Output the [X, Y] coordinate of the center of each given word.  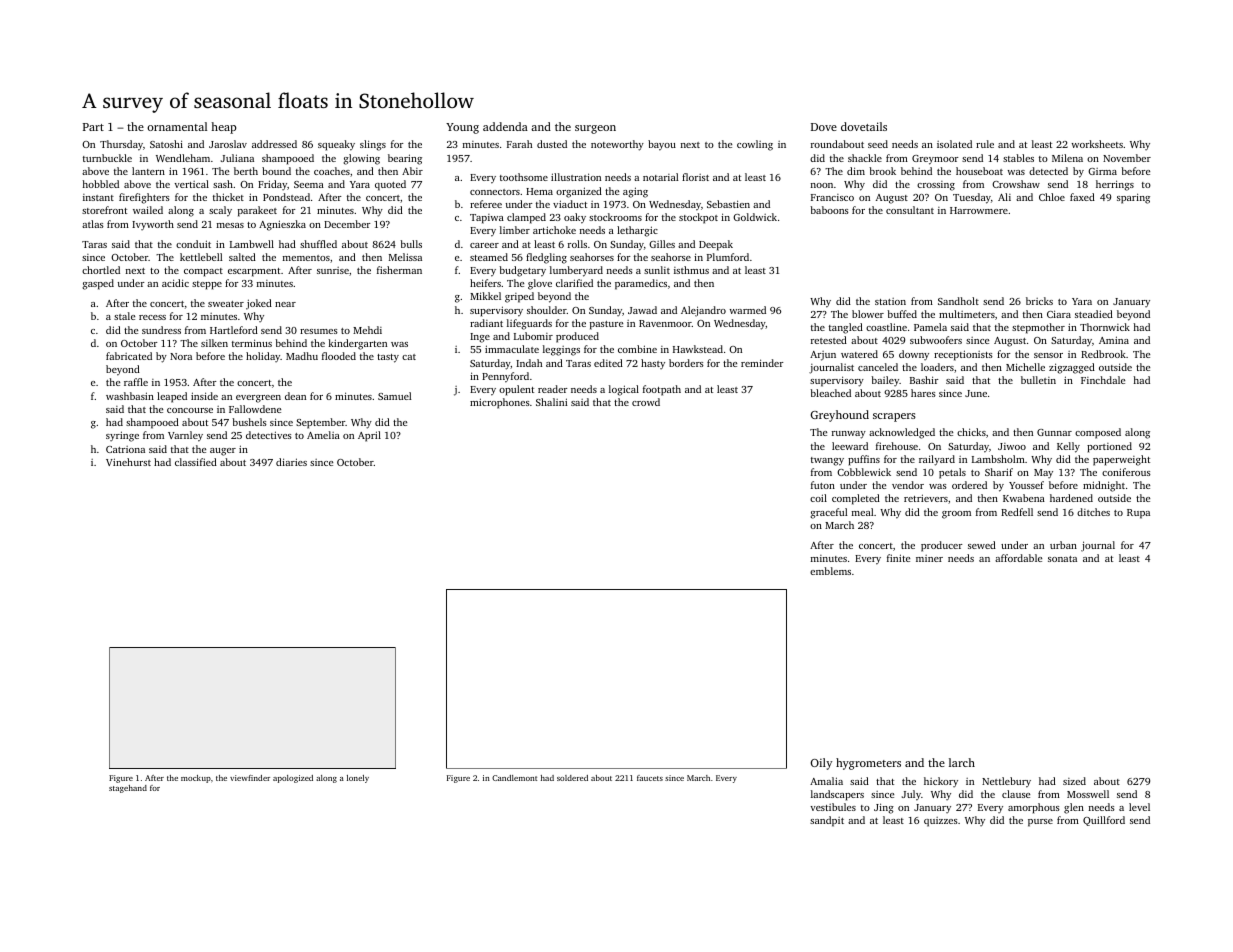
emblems [830, 571]
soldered [572, 778]
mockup [196, 779]
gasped [98, 284]
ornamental [177, 126]
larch [962, 762]
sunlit [657, 270]
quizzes [941, 822]
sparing [1133, 198]
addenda [505, 126]
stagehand [128, 789]
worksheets [1097, 144]
